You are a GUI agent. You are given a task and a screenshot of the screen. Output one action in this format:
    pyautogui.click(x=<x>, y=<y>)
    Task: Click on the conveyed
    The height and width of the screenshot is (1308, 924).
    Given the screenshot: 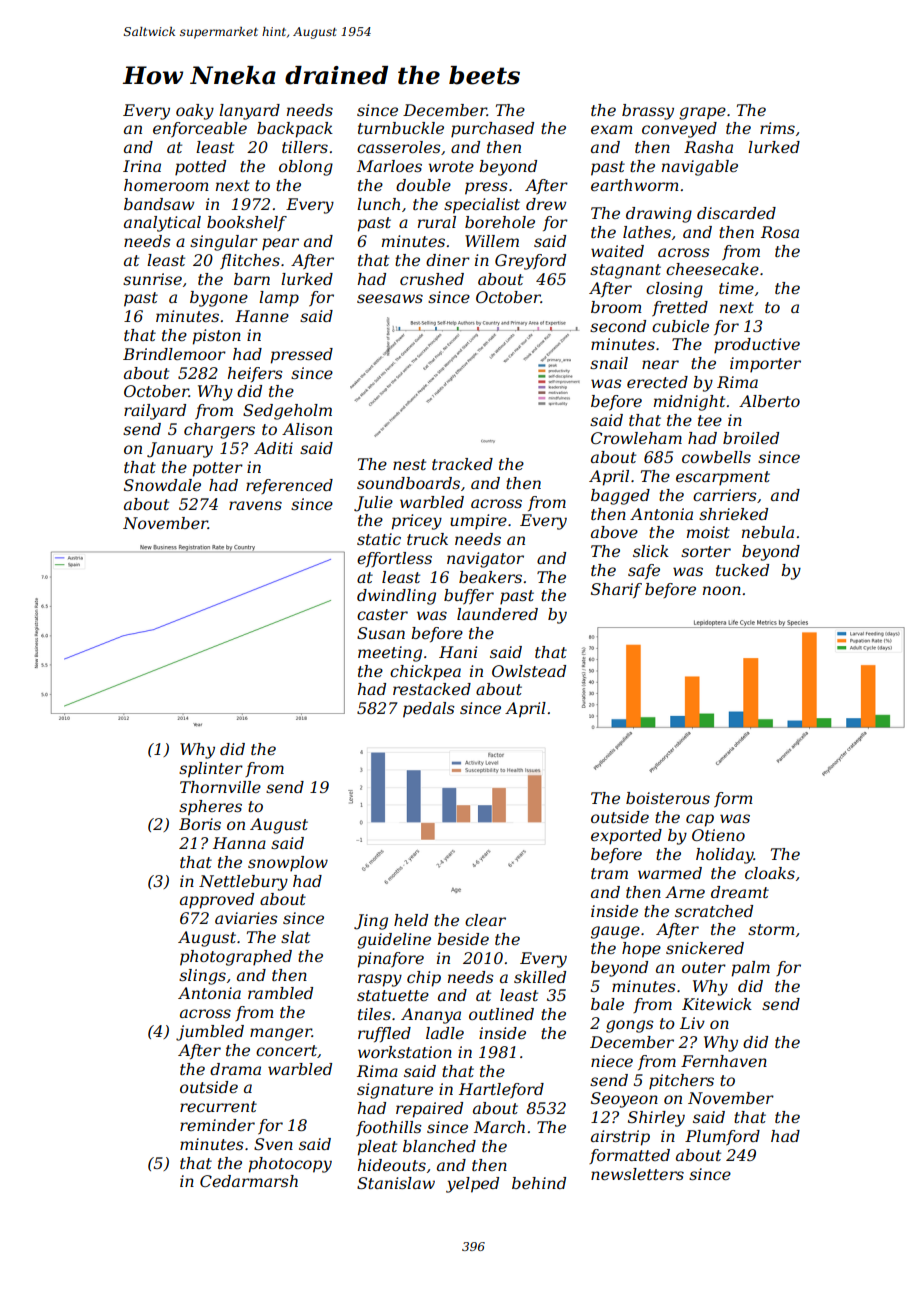 What is the action you would take?
    pyautogui.click(x=679, y=130)
